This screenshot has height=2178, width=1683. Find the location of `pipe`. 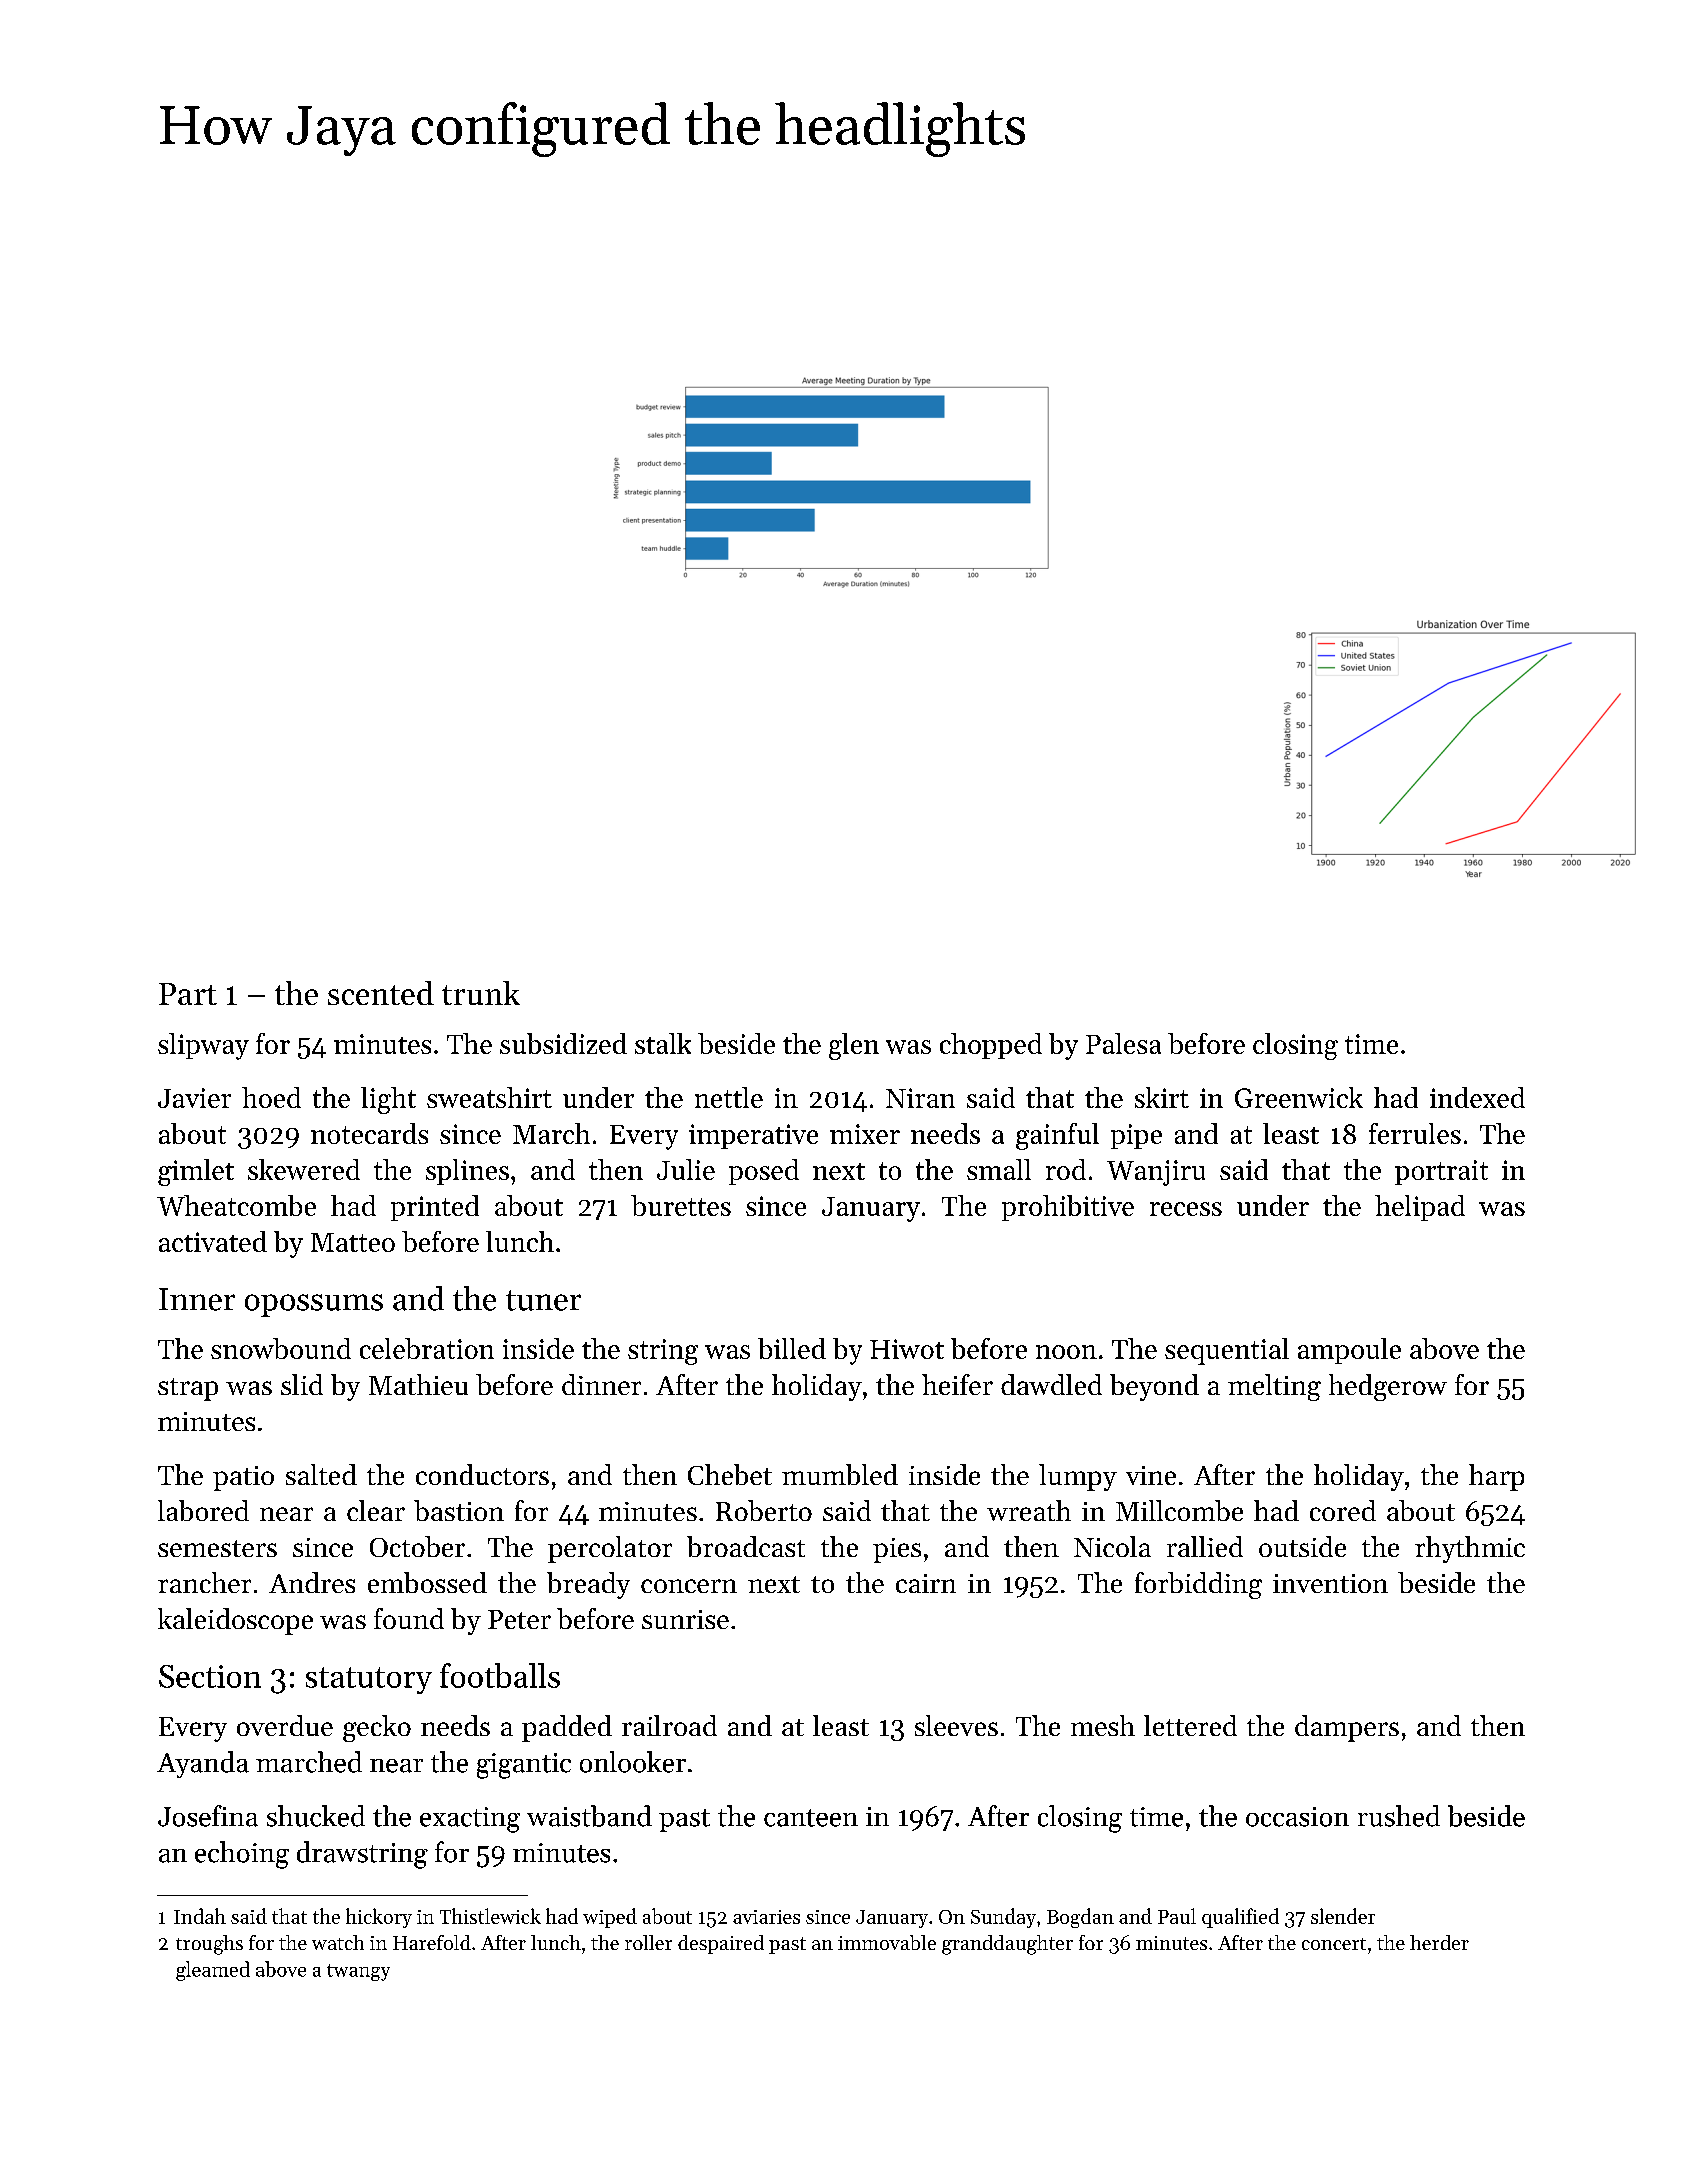

pipe is located at coordinates (1136, 1136).
